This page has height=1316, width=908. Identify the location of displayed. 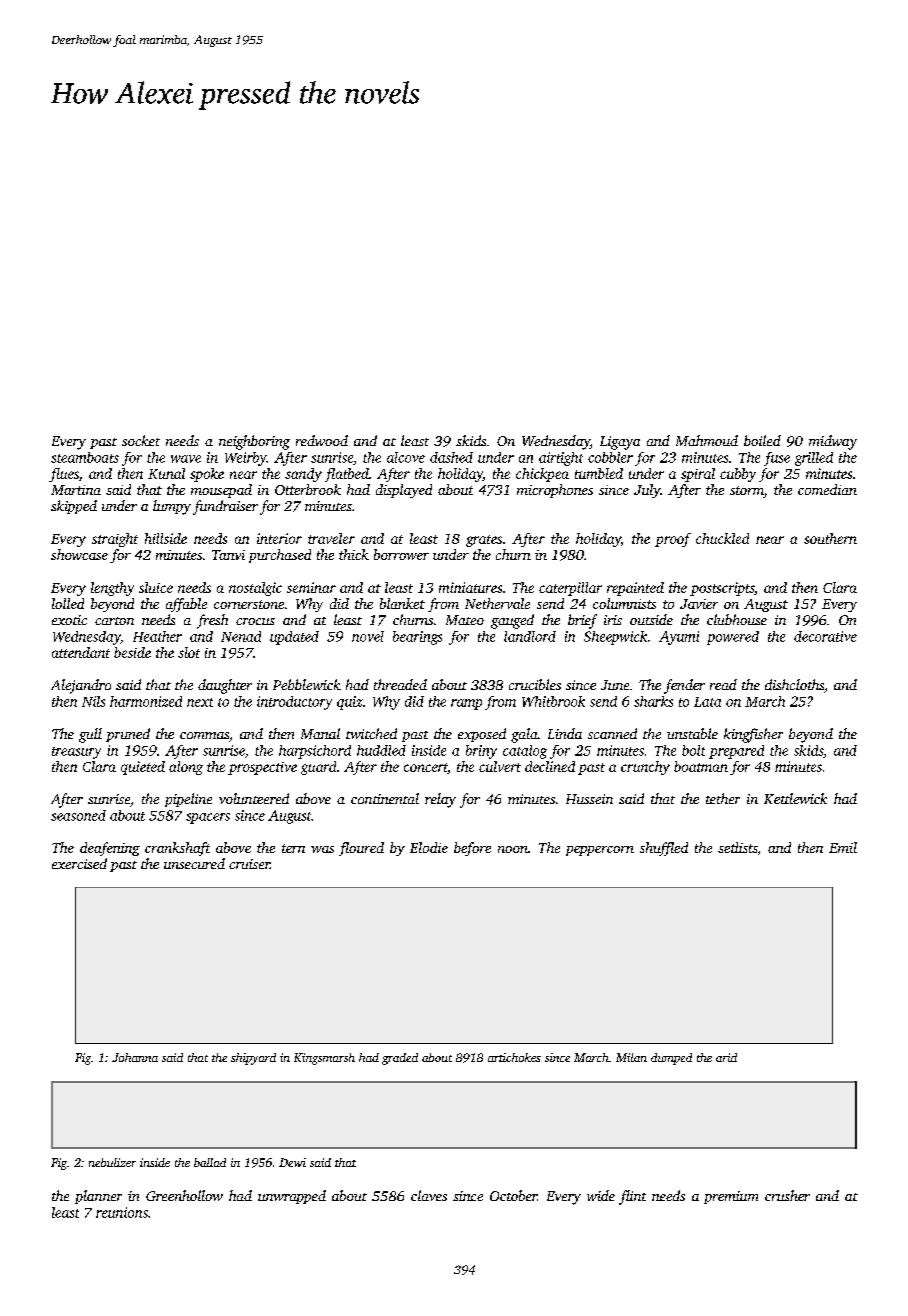
(404, 491).
